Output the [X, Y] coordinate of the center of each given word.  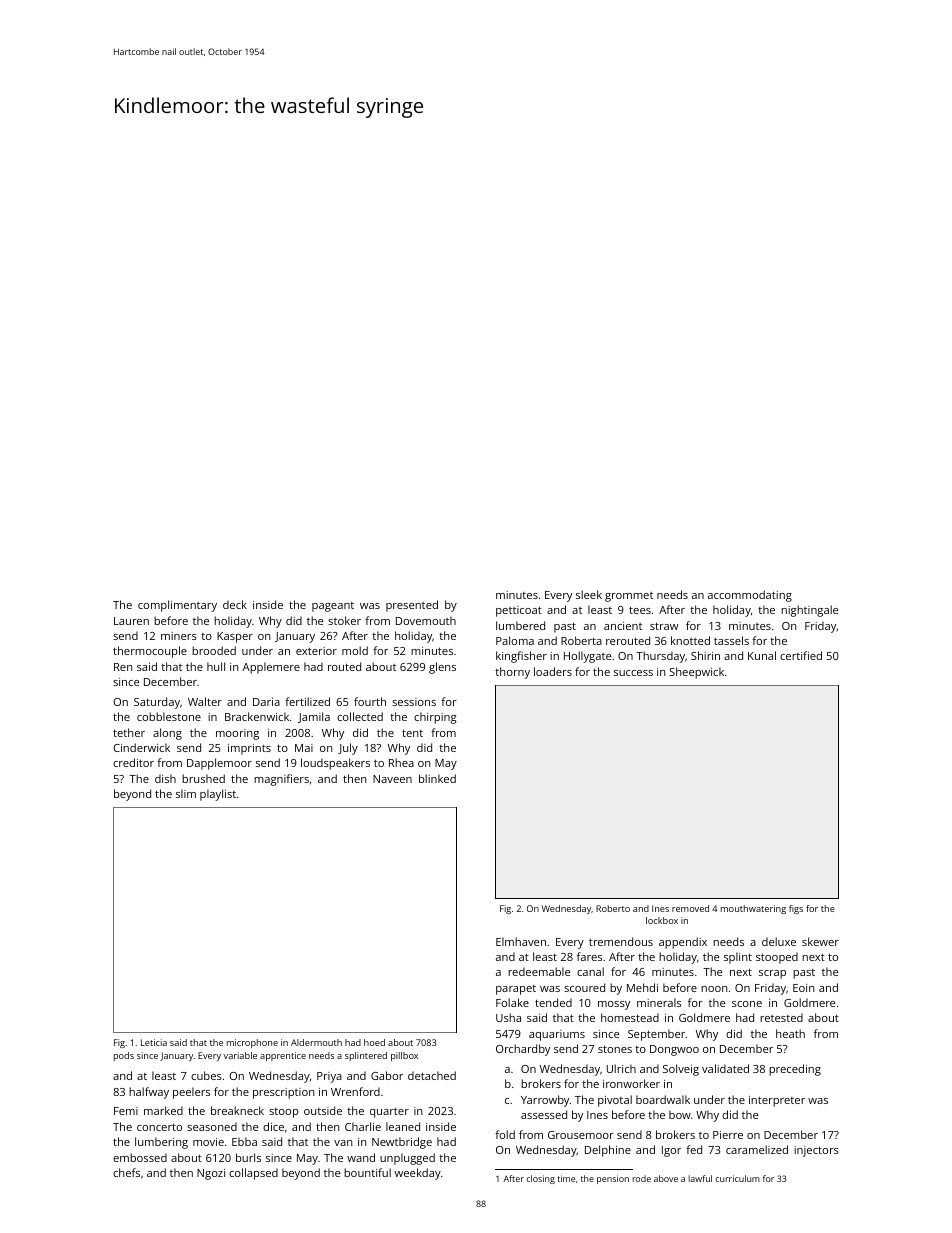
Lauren [131, 621]
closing [541, 1179]
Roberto [613, 908]
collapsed [253, 1174]
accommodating [750, 596]
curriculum [738, 1178]
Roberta [581, 640]
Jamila [314, 717]
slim [186, 793]
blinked [437, 778]
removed [690, 908]
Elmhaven [521, 941]
